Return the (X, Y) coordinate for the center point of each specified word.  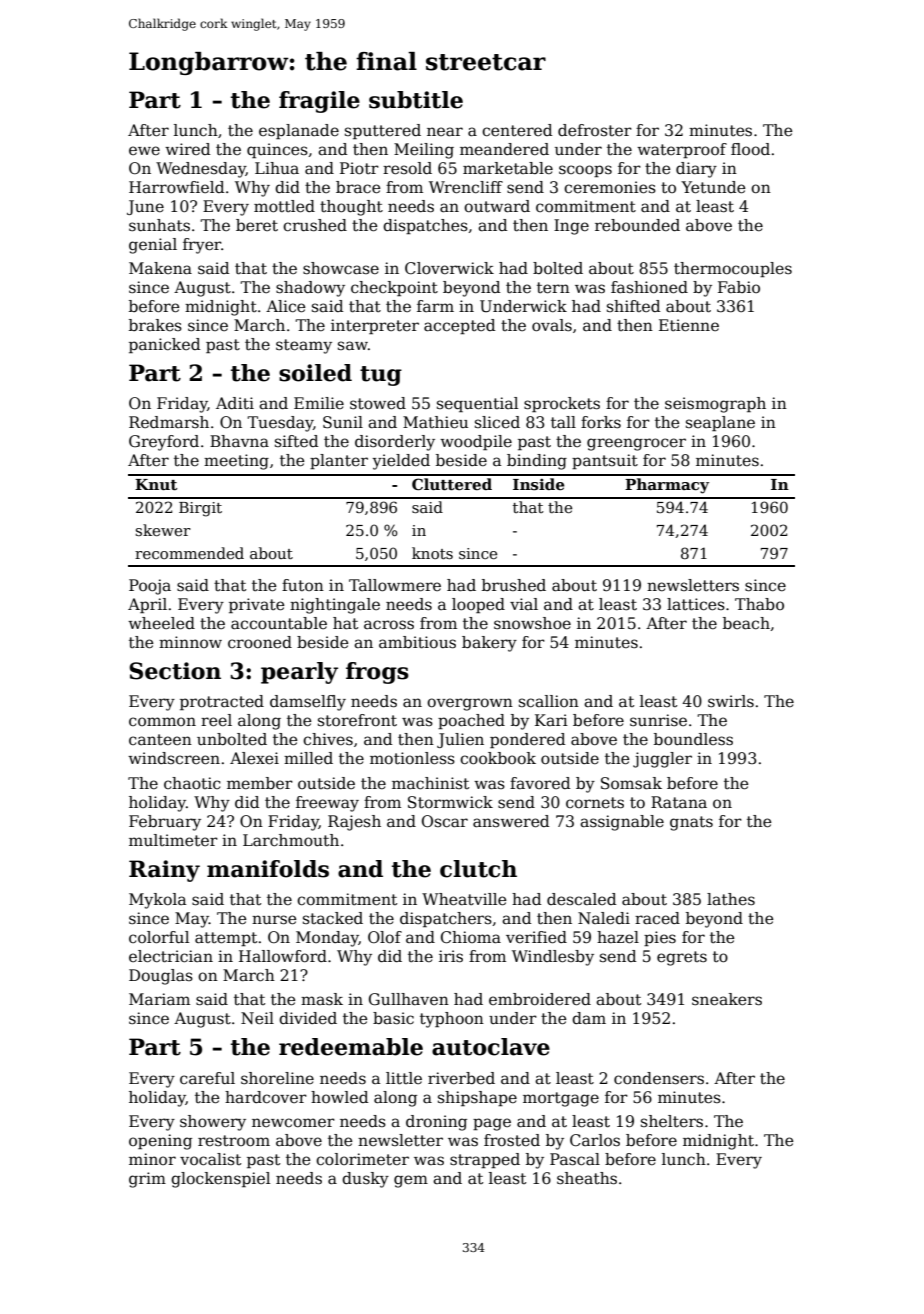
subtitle (416, 100)
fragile (319, 102)
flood (750, 149)
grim (147, 1180)
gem (411, 1181)
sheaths (587, 1178)
